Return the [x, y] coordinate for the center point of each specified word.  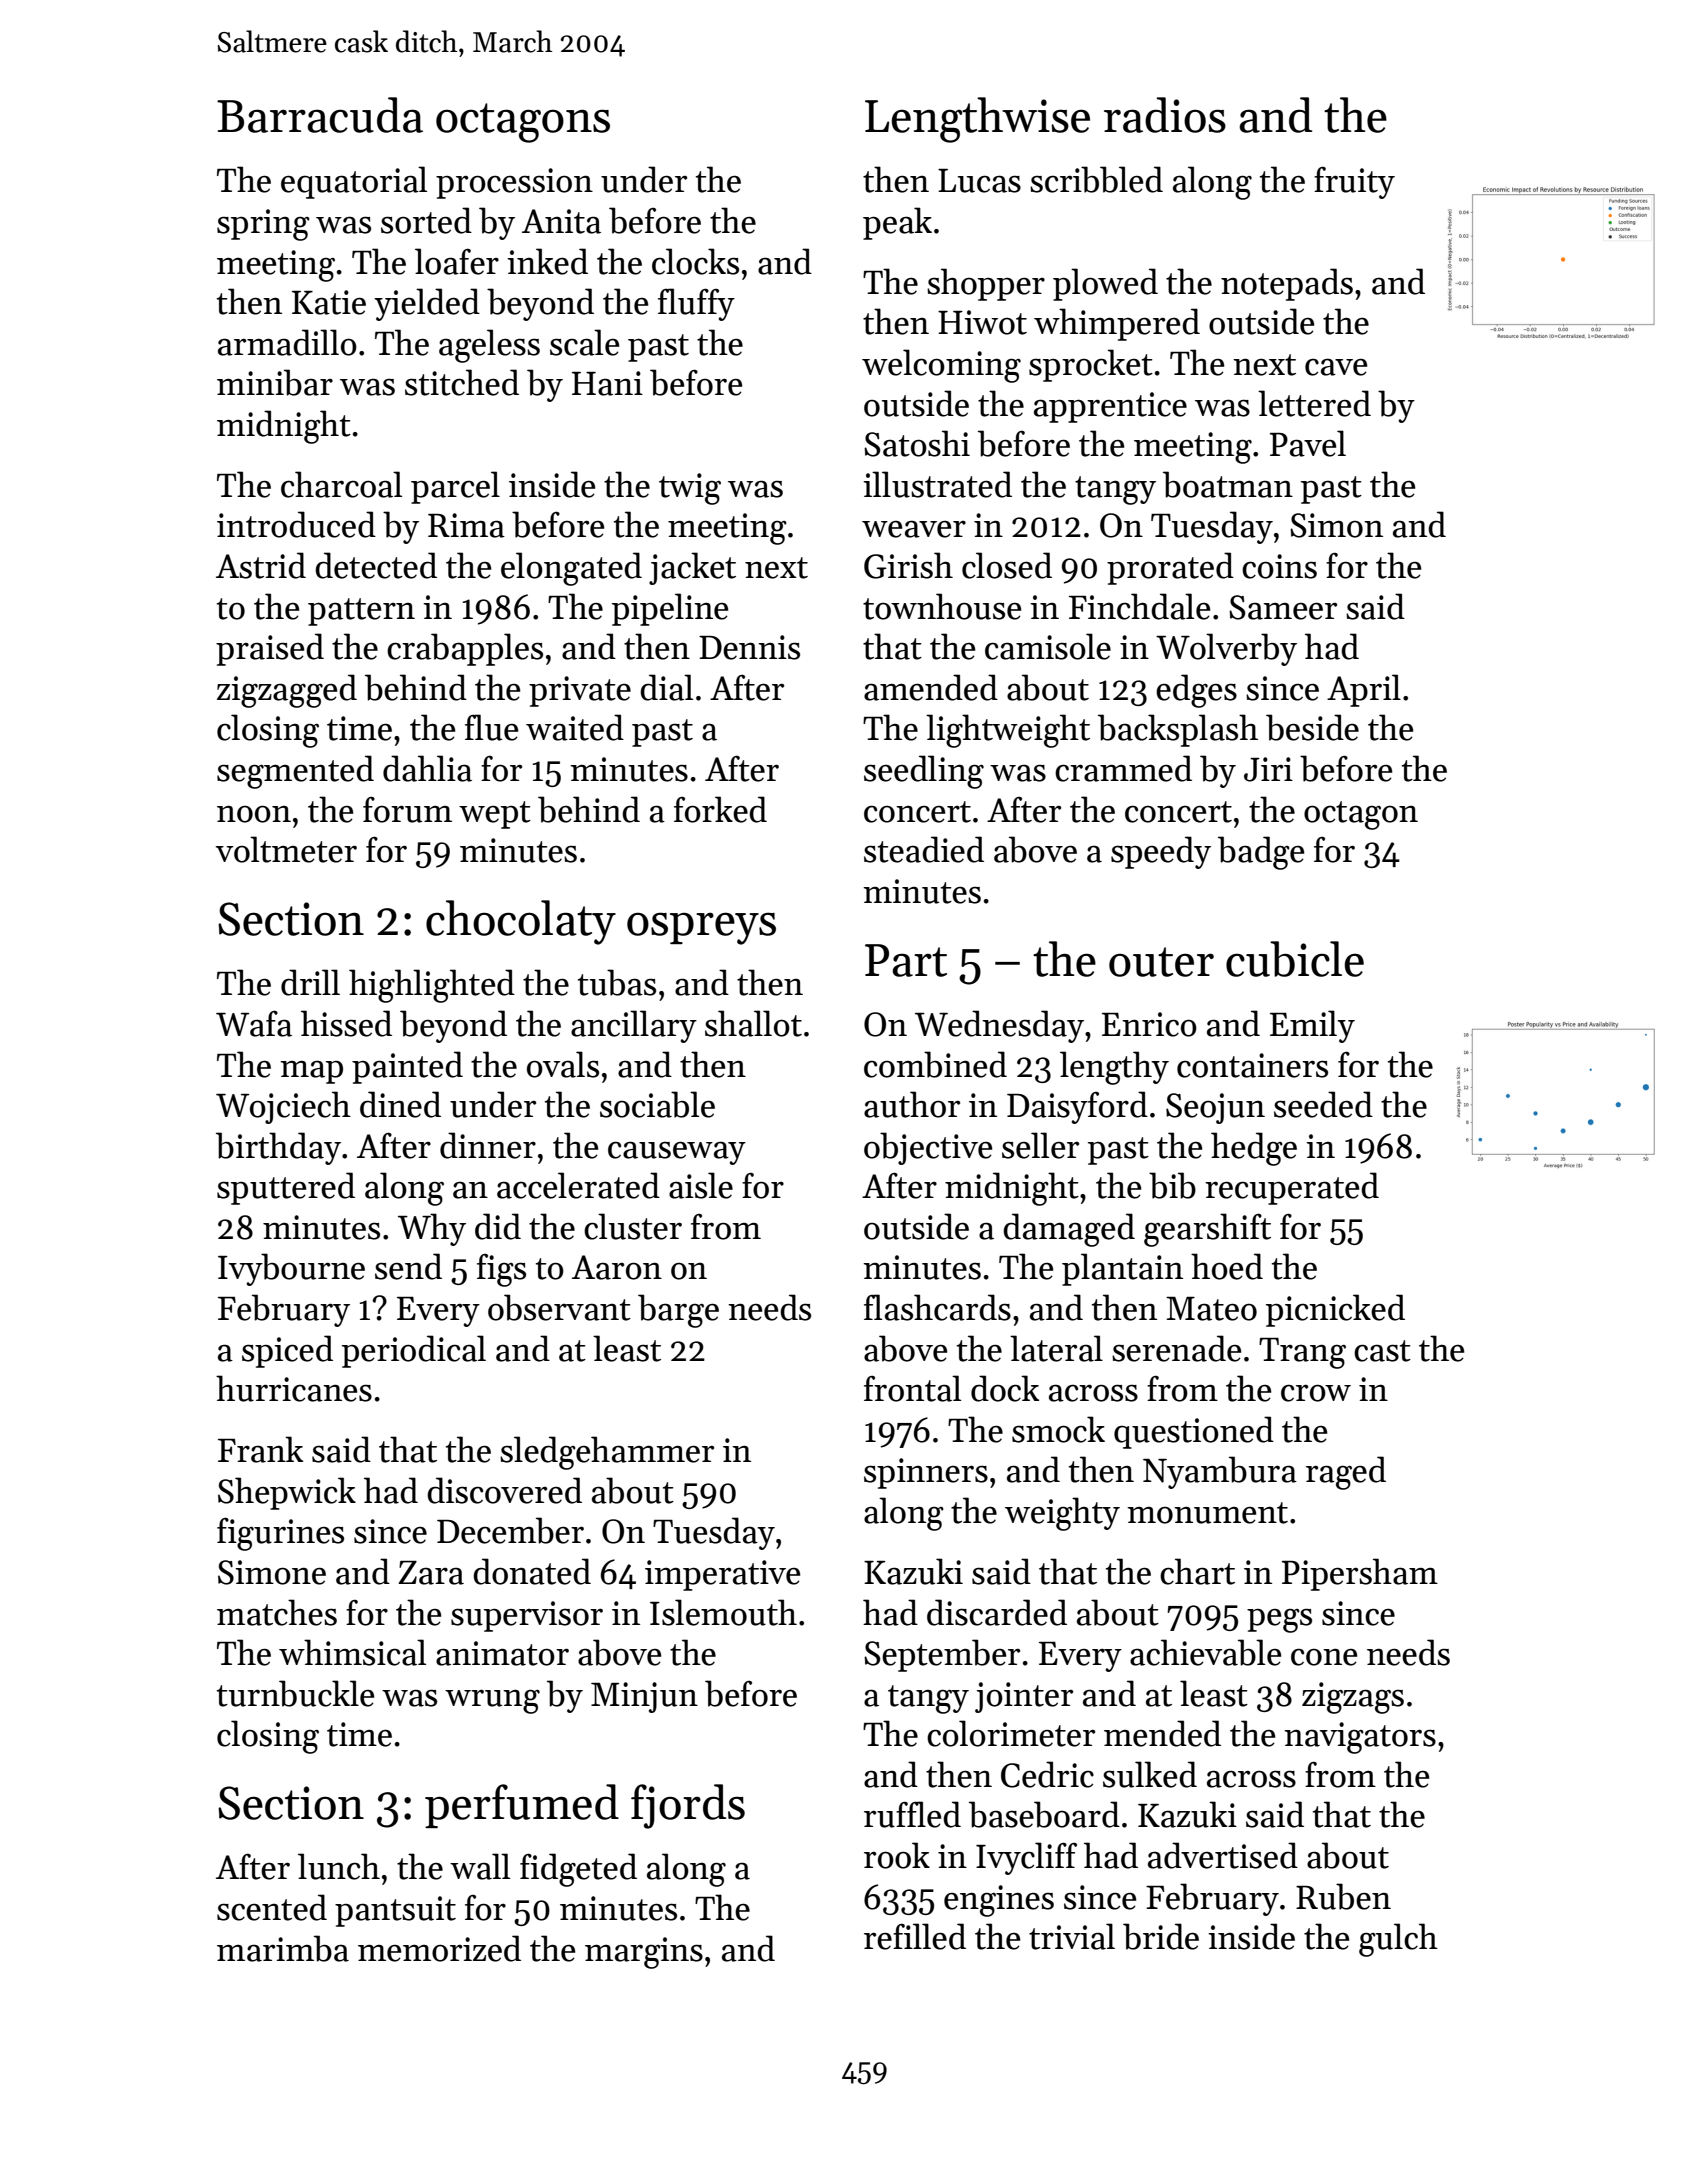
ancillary [634, 1026]
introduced [296, 524]
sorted [426, 220]
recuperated [1292, 1188]
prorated [1170, 568]
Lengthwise [977, 120]
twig [690, 489]
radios [1165, 115]
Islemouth [723, 1612]
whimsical [352, 1652]
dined [400, 1104]
